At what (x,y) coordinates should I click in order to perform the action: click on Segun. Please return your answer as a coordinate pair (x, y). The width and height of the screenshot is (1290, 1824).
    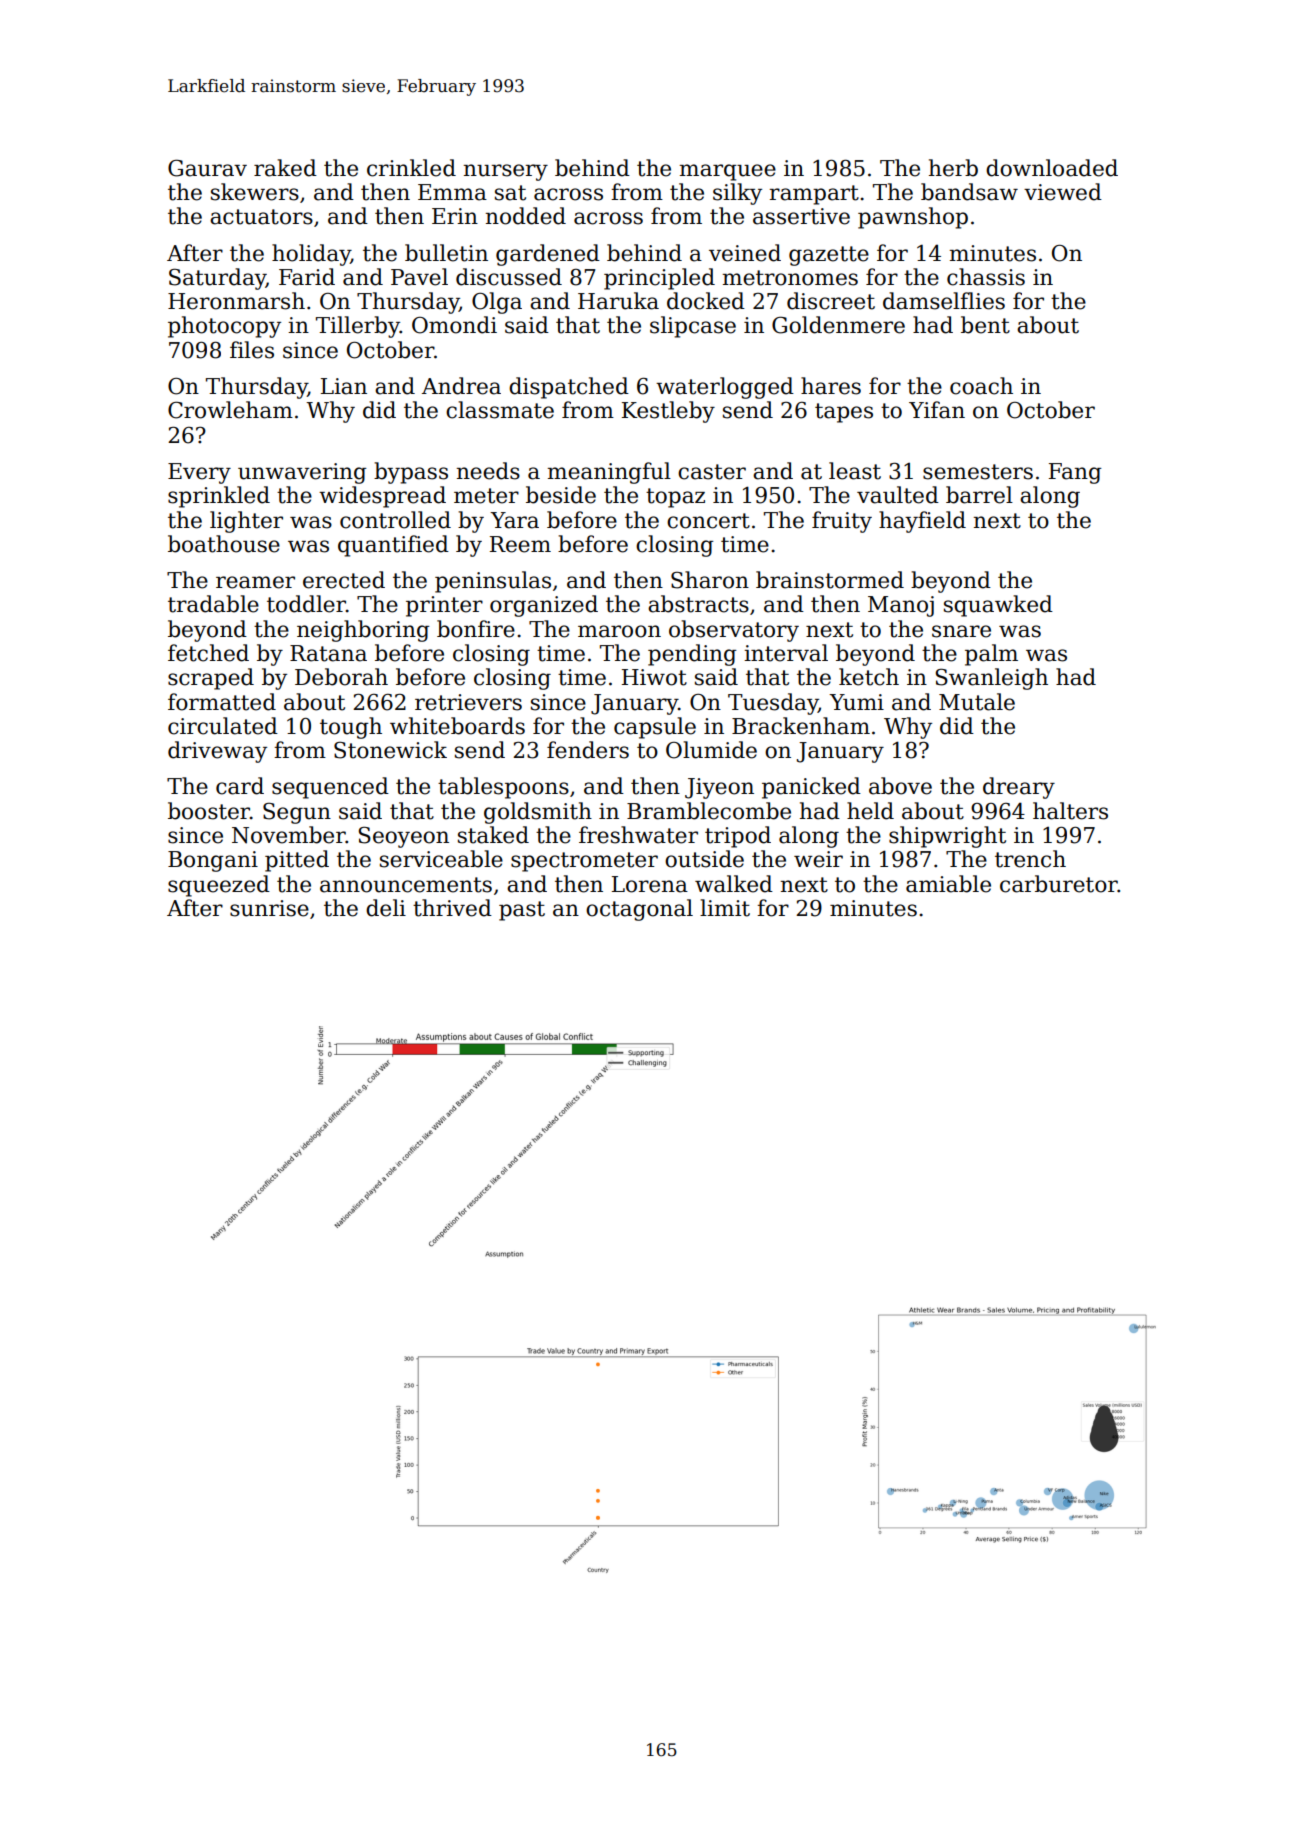
    Looking at the image, I should click on (297, 813).
